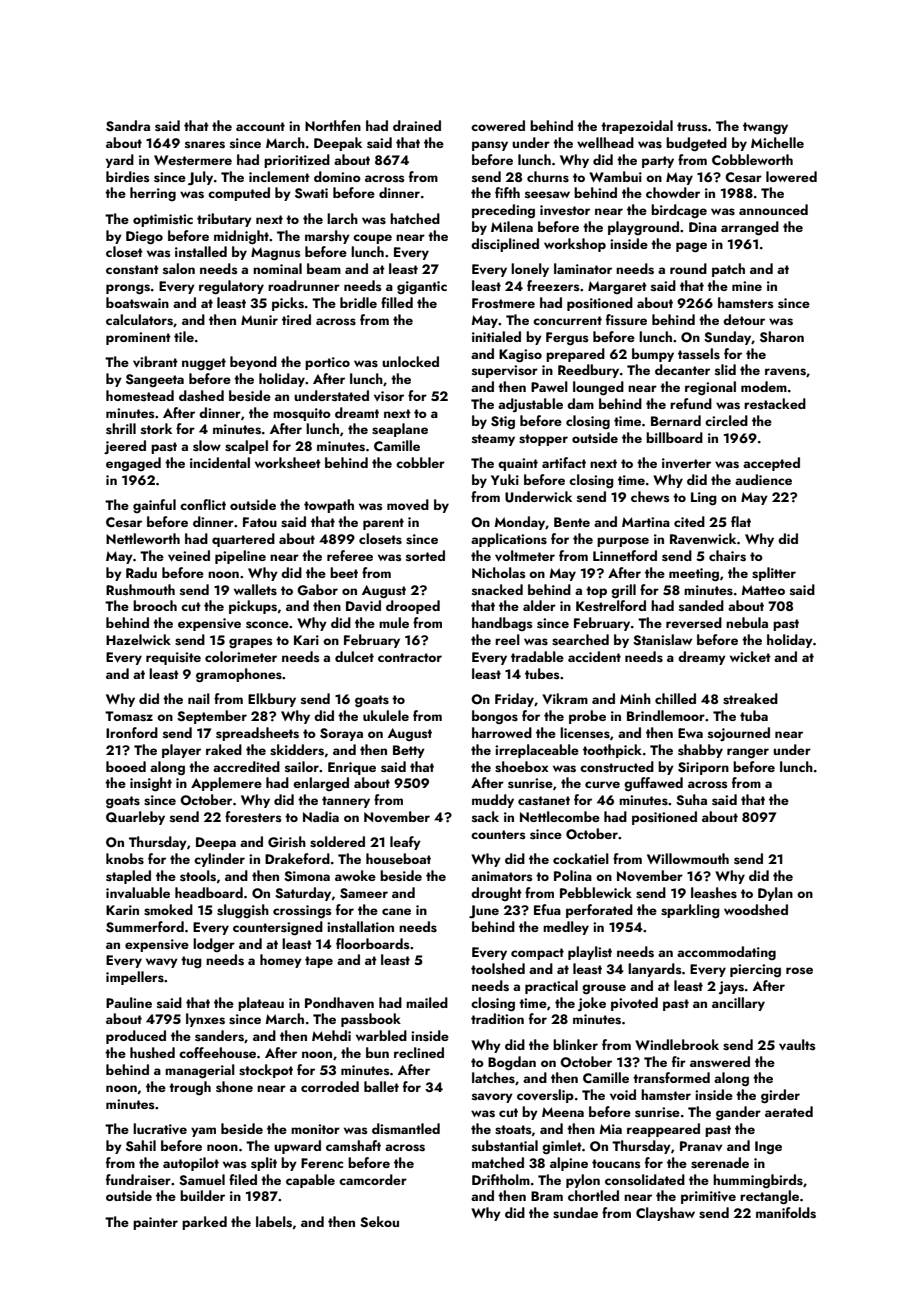 The image size is (924, 1308). I want to click on cylinder, so click(219, 860).
